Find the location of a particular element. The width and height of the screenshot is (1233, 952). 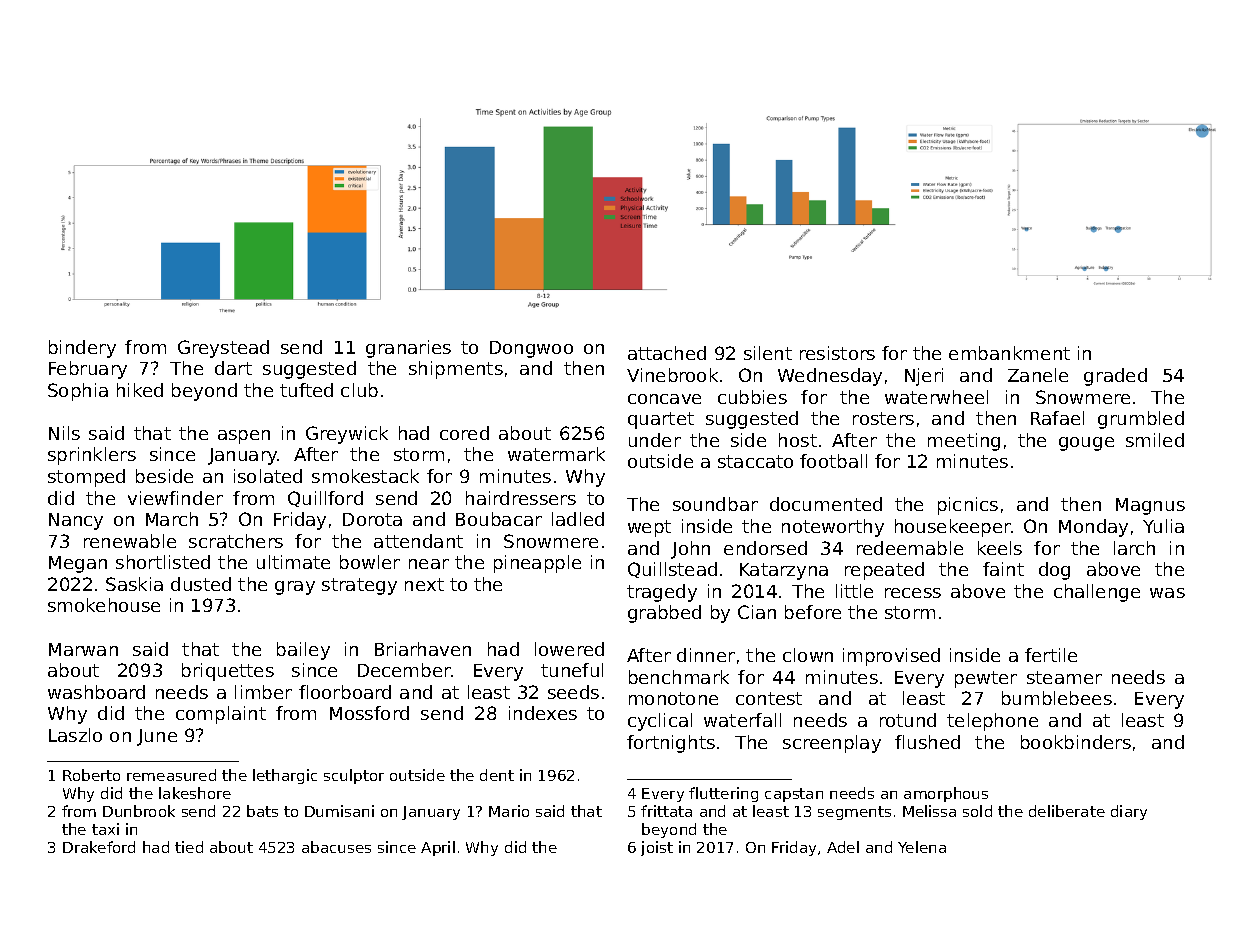

repeated is located at coordinates (884, 571).
